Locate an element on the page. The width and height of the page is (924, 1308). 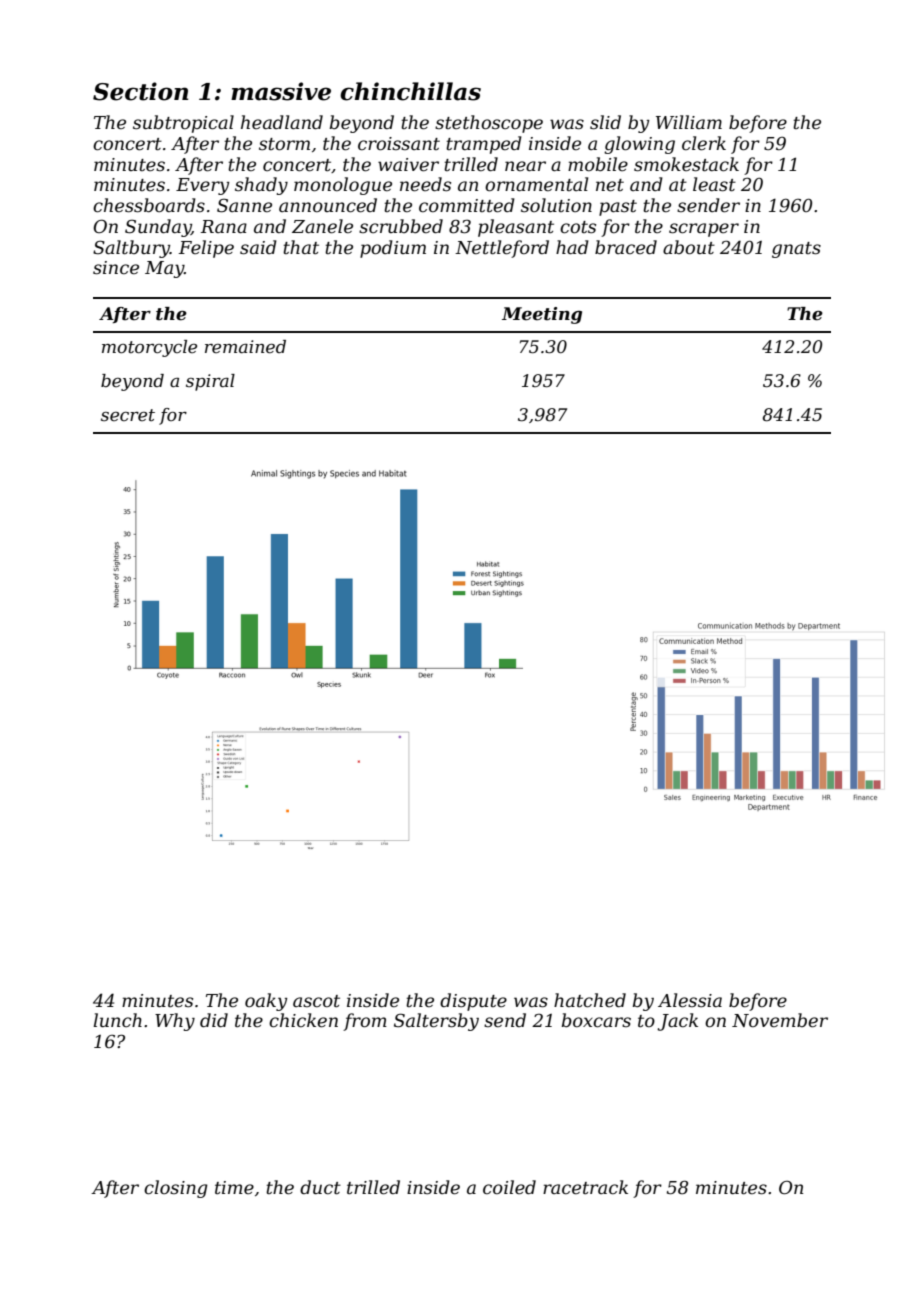
coiled is located at coordinates (509, 1187).
